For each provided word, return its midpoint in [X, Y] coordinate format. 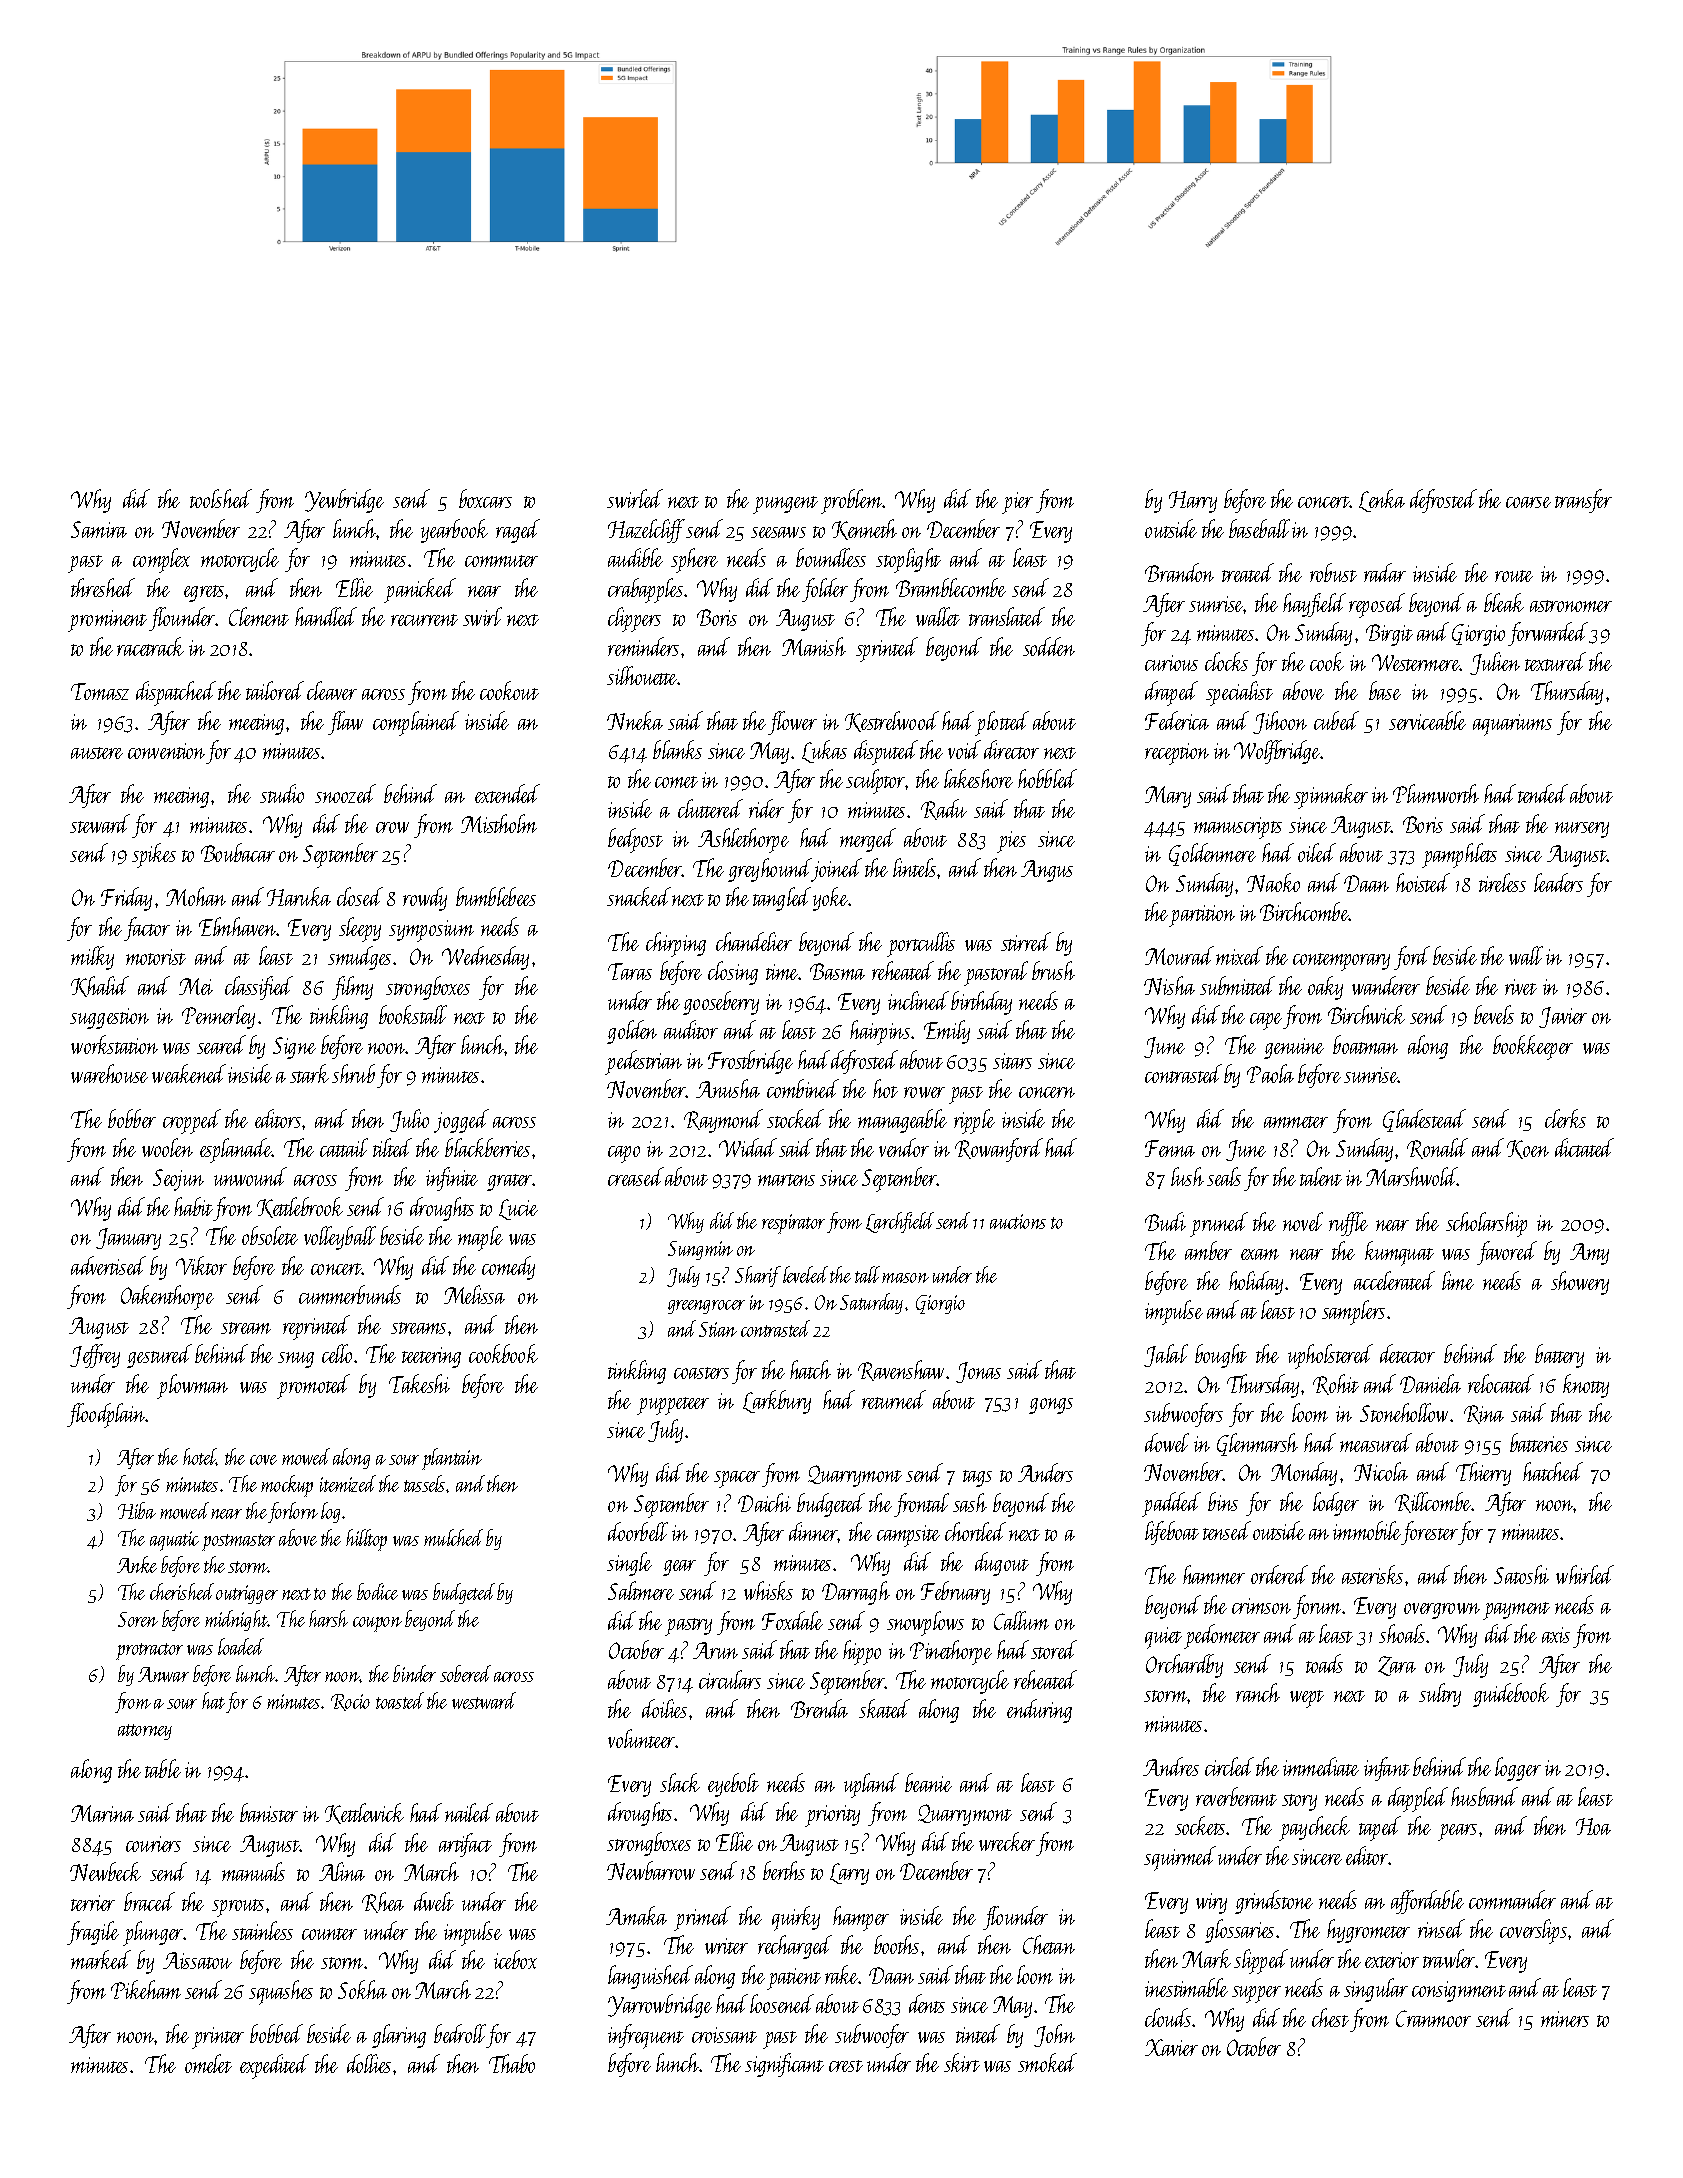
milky [92, 958]
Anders [1045, 1472]
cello [337, 1353]
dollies [369, 2063]
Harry [1193, 502]
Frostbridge [750, 1062]
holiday [1256, 1283]
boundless [831, 557]
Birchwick [1366, 1014]
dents [927, 2003]
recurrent [424, 620]
